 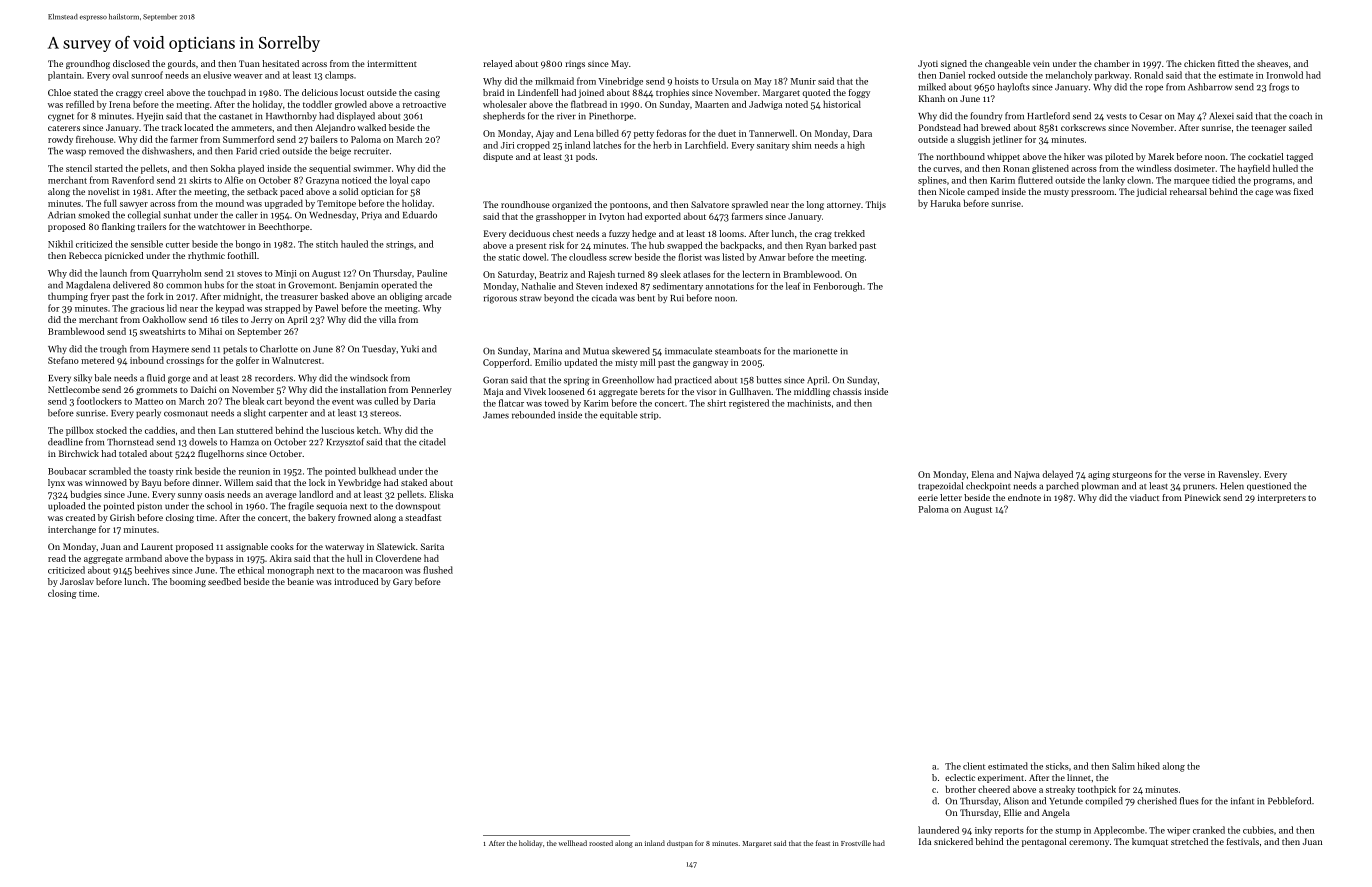 What do you see at coordinates (300, 581) in the screenshot?
I see `beanie` at bounding box center [300, 581].
